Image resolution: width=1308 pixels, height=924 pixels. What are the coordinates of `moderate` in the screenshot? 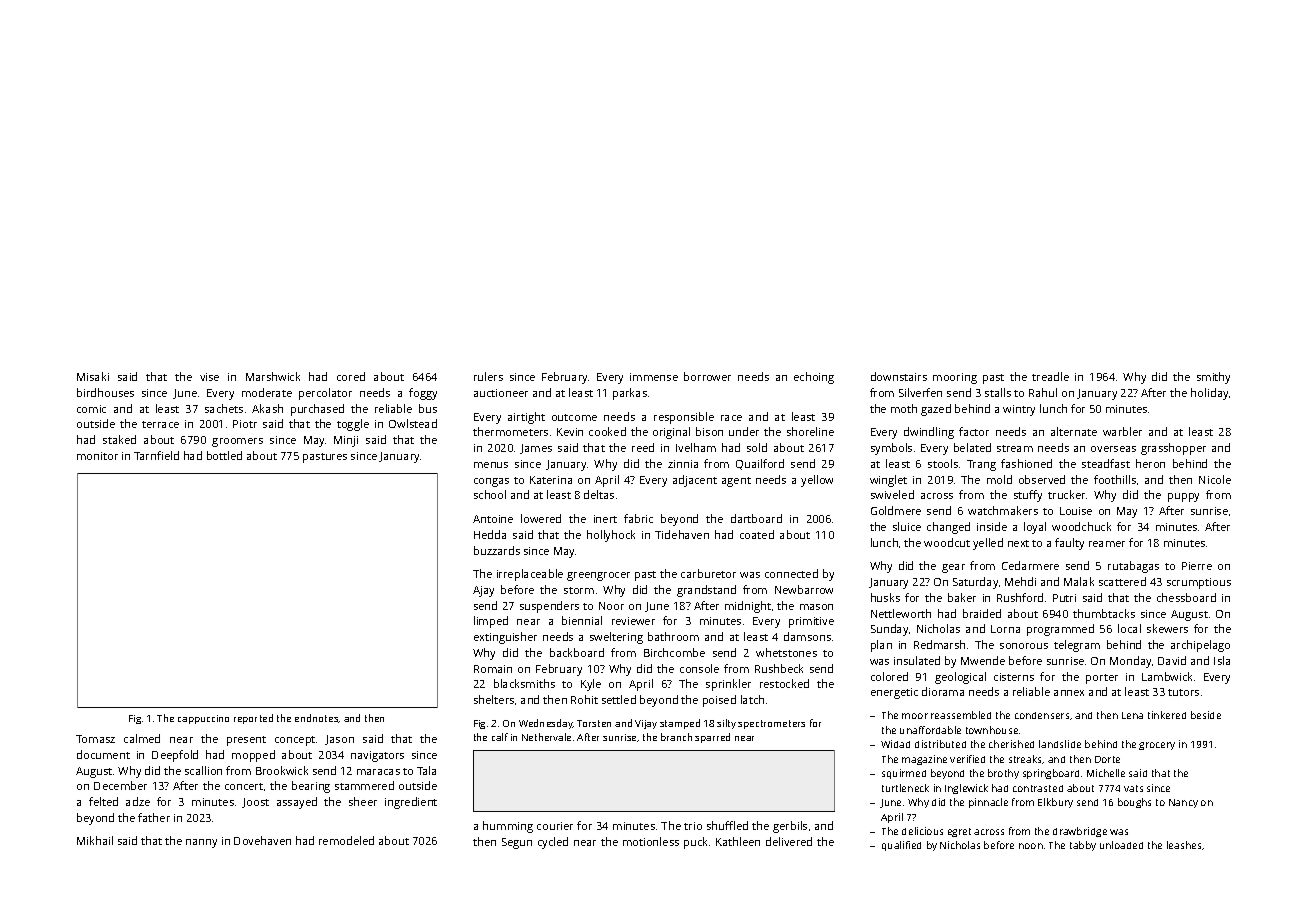 It's located at (267, 392).
